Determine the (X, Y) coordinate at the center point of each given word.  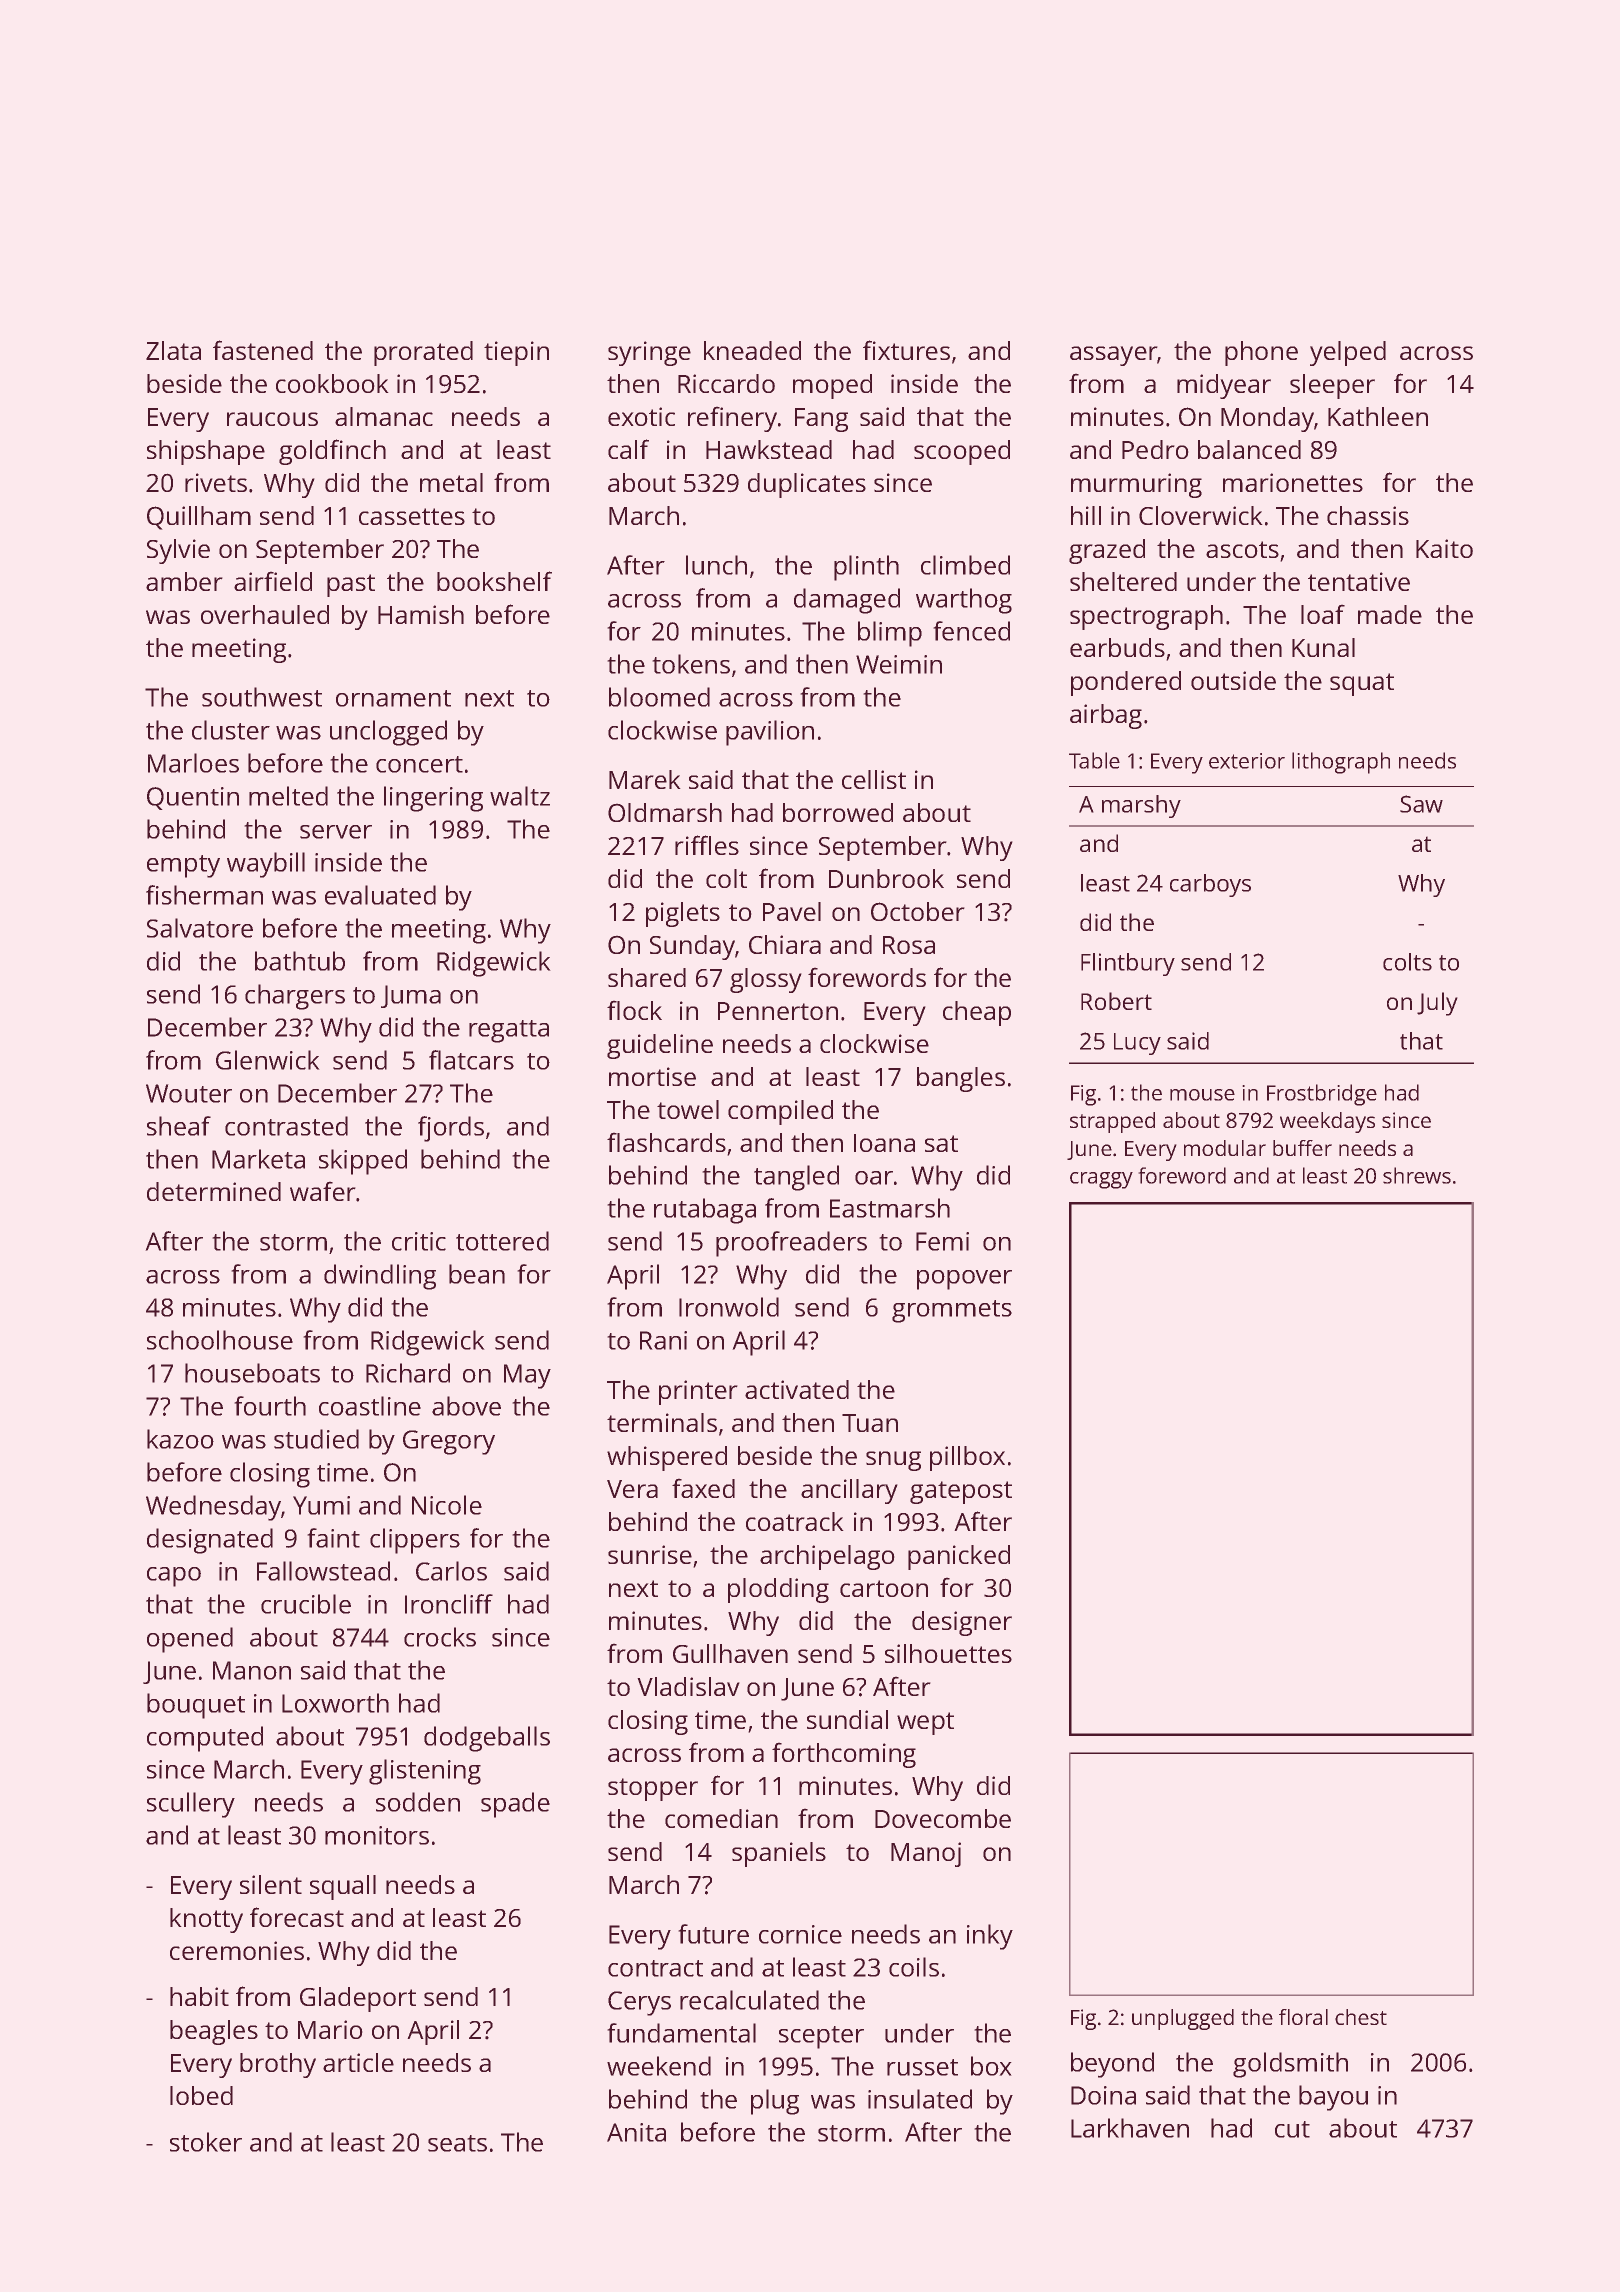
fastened (263, 350)
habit (199, 1996)
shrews (1417, 1175)
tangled (796, 1178)
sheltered (1123, 581)
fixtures (906, 350)
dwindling (380, 1277)
